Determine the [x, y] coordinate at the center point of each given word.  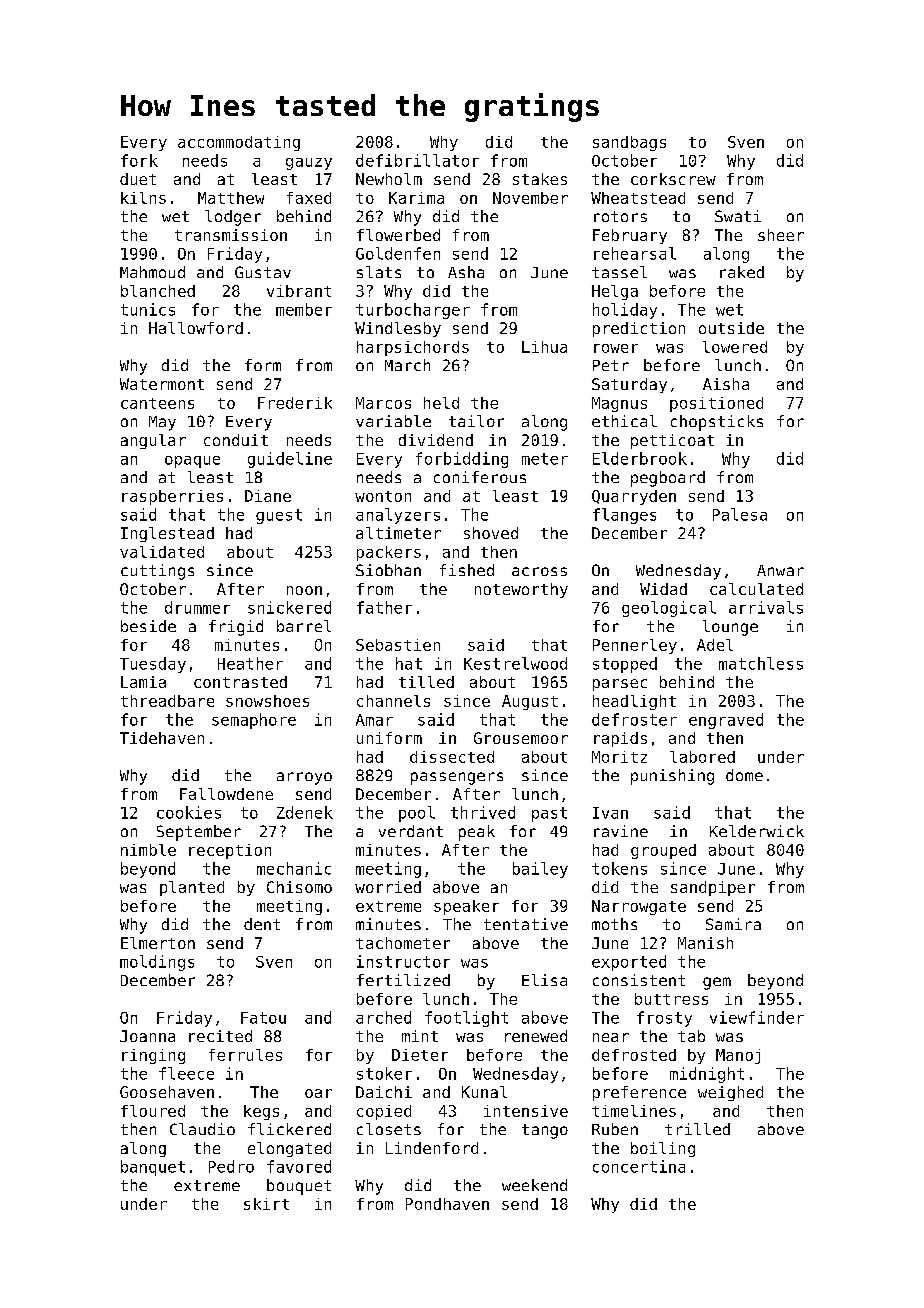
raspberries [172, 497]
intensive [526, 1111]
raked [742, 272]
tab [691, 1036]
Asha [466, 272]
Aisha [726, 384]
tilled [426, 682]
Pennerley [635, 646]
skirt [266, 1204]
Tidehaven [162, 738]
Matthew [231, 198]
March [407, 365]
